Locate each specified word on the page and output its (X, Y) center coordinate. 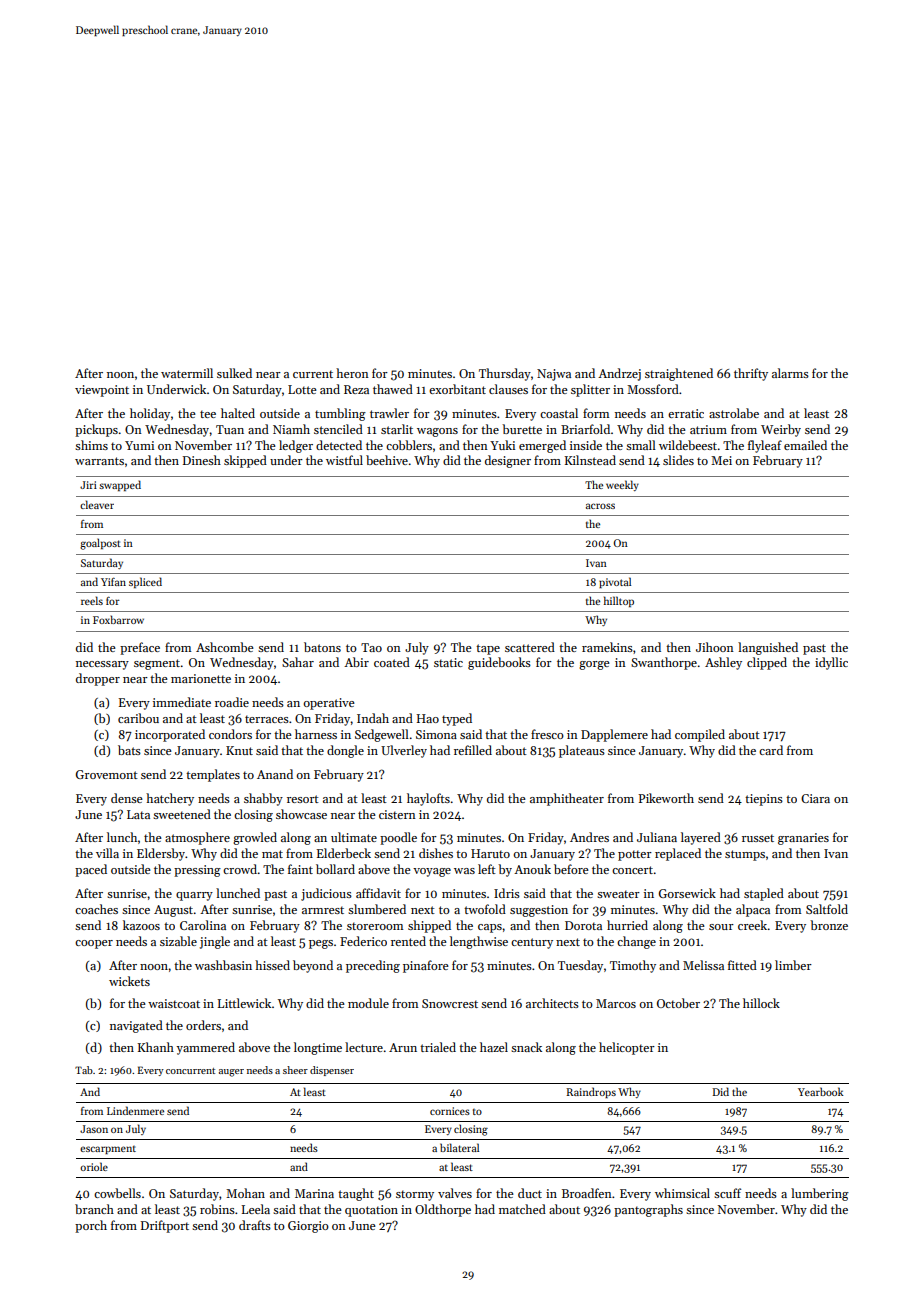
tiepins (764, 800)
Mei (721, 460)
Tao (371, 647)
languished (768, 648)
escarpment (108, 1150)
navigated (136, 1026)
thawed (393, 389)
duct (530, 1193)
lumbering (820, 1194)
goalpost (100, 544)
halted (238, 413)
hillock (761, 1003)
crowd (240, 869)
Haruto (490, 853)
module (368, 1003)
